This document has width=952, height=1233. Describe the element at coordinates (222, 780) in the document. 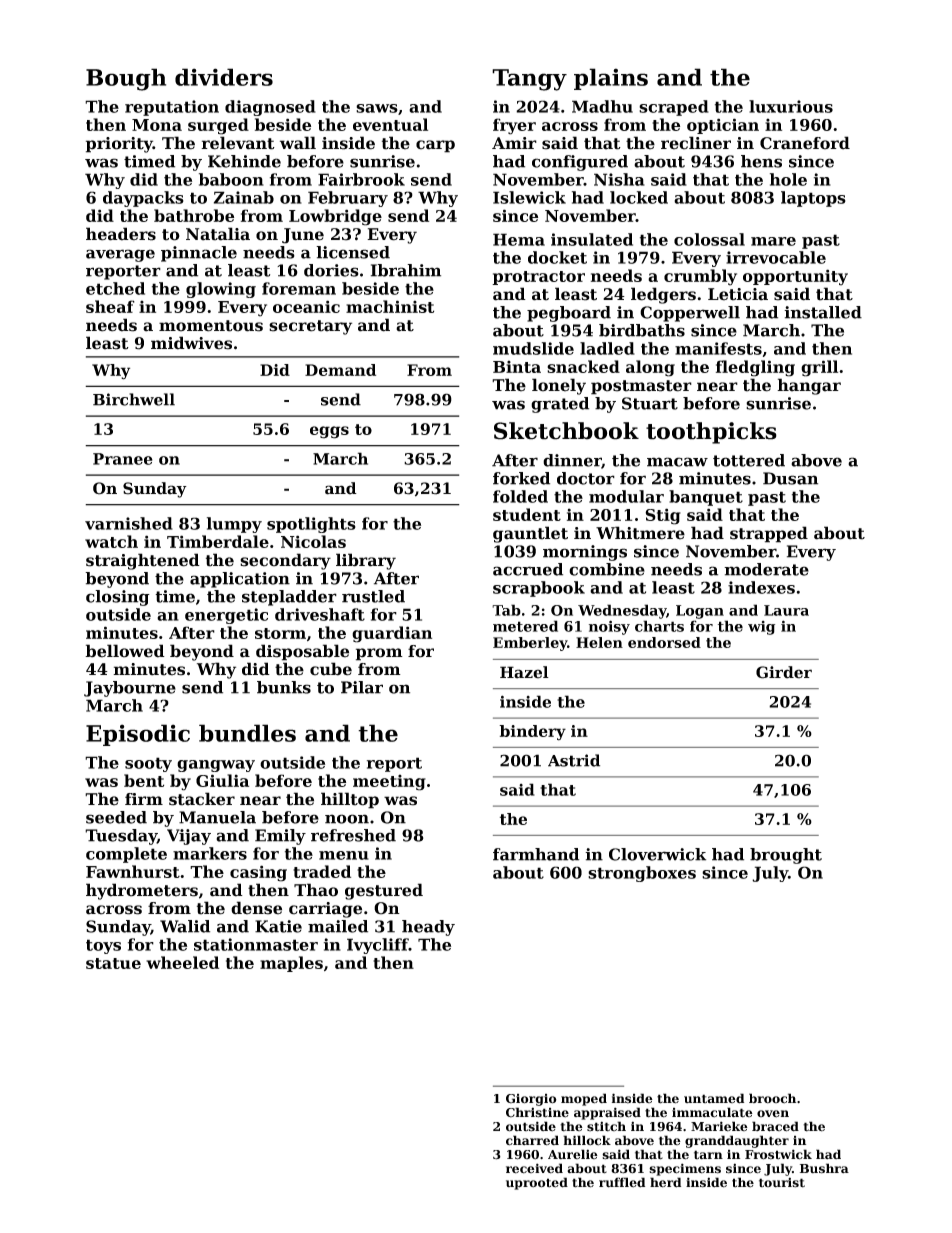

I see `Giulia` at that location.
